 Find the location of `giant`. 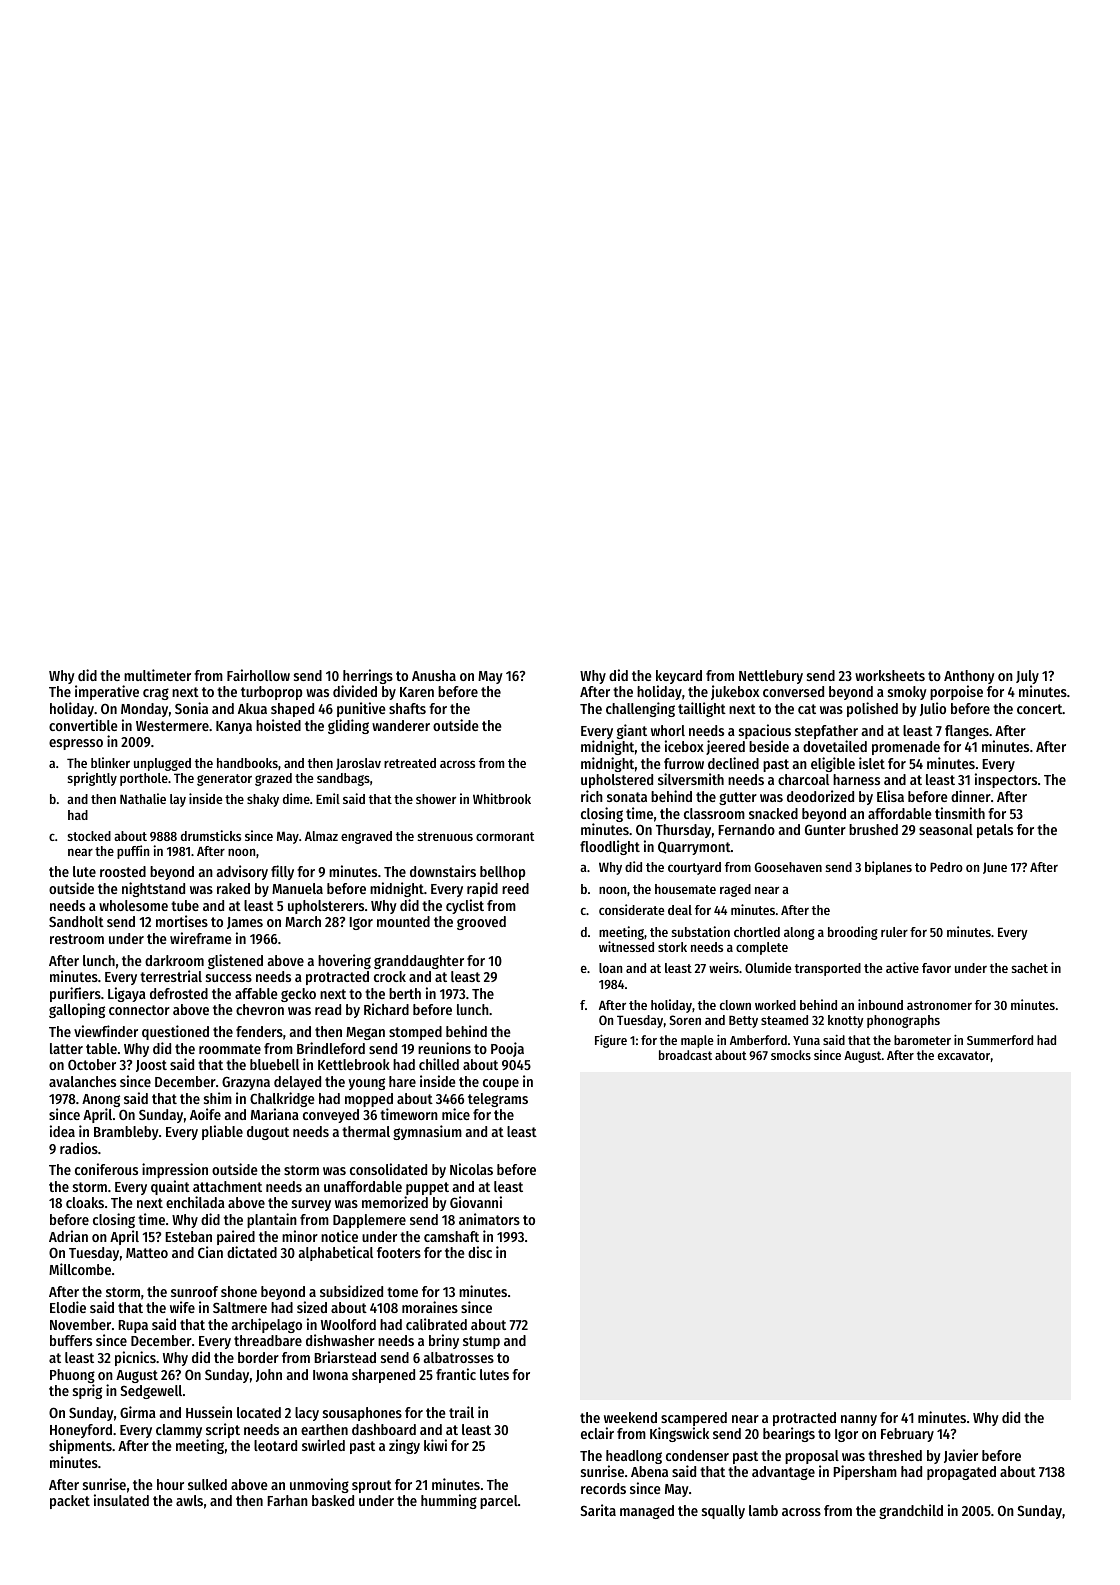

giant is located at coordinates (632, 731).
